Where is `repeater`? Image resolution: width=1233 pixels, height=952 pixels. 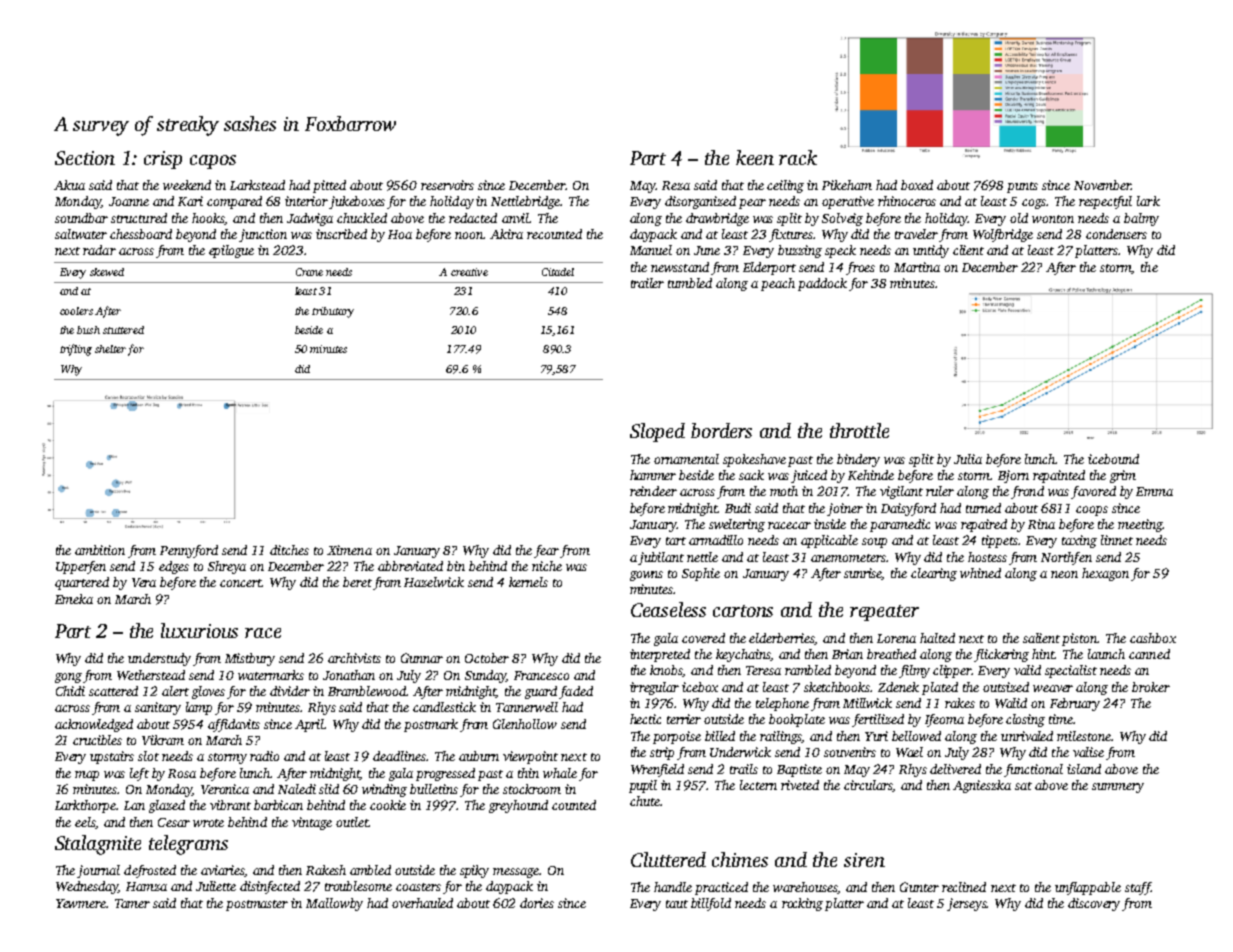 repeater is located at coordinates (884, 613).
